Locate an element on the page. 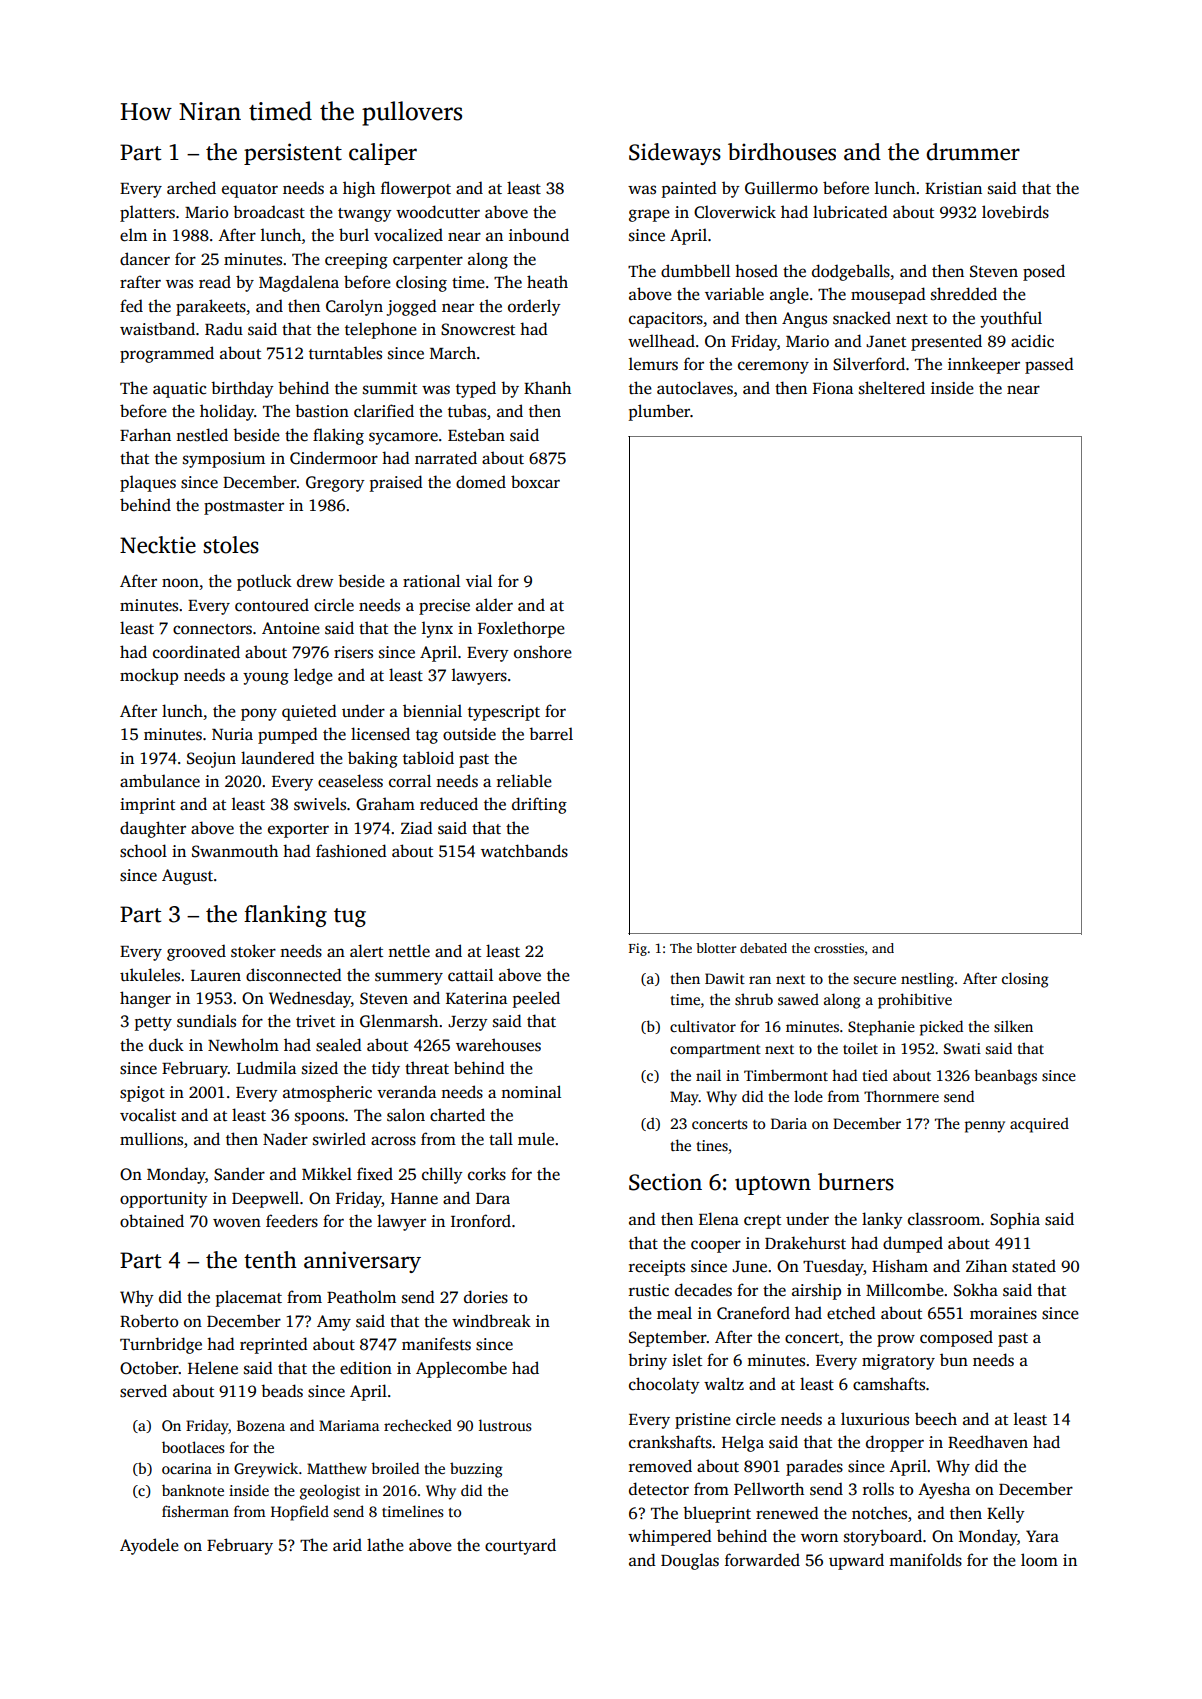 Image resolution: width=1202 pixels, height=1699 pixels. alert is located at coordinates (366, 951).
